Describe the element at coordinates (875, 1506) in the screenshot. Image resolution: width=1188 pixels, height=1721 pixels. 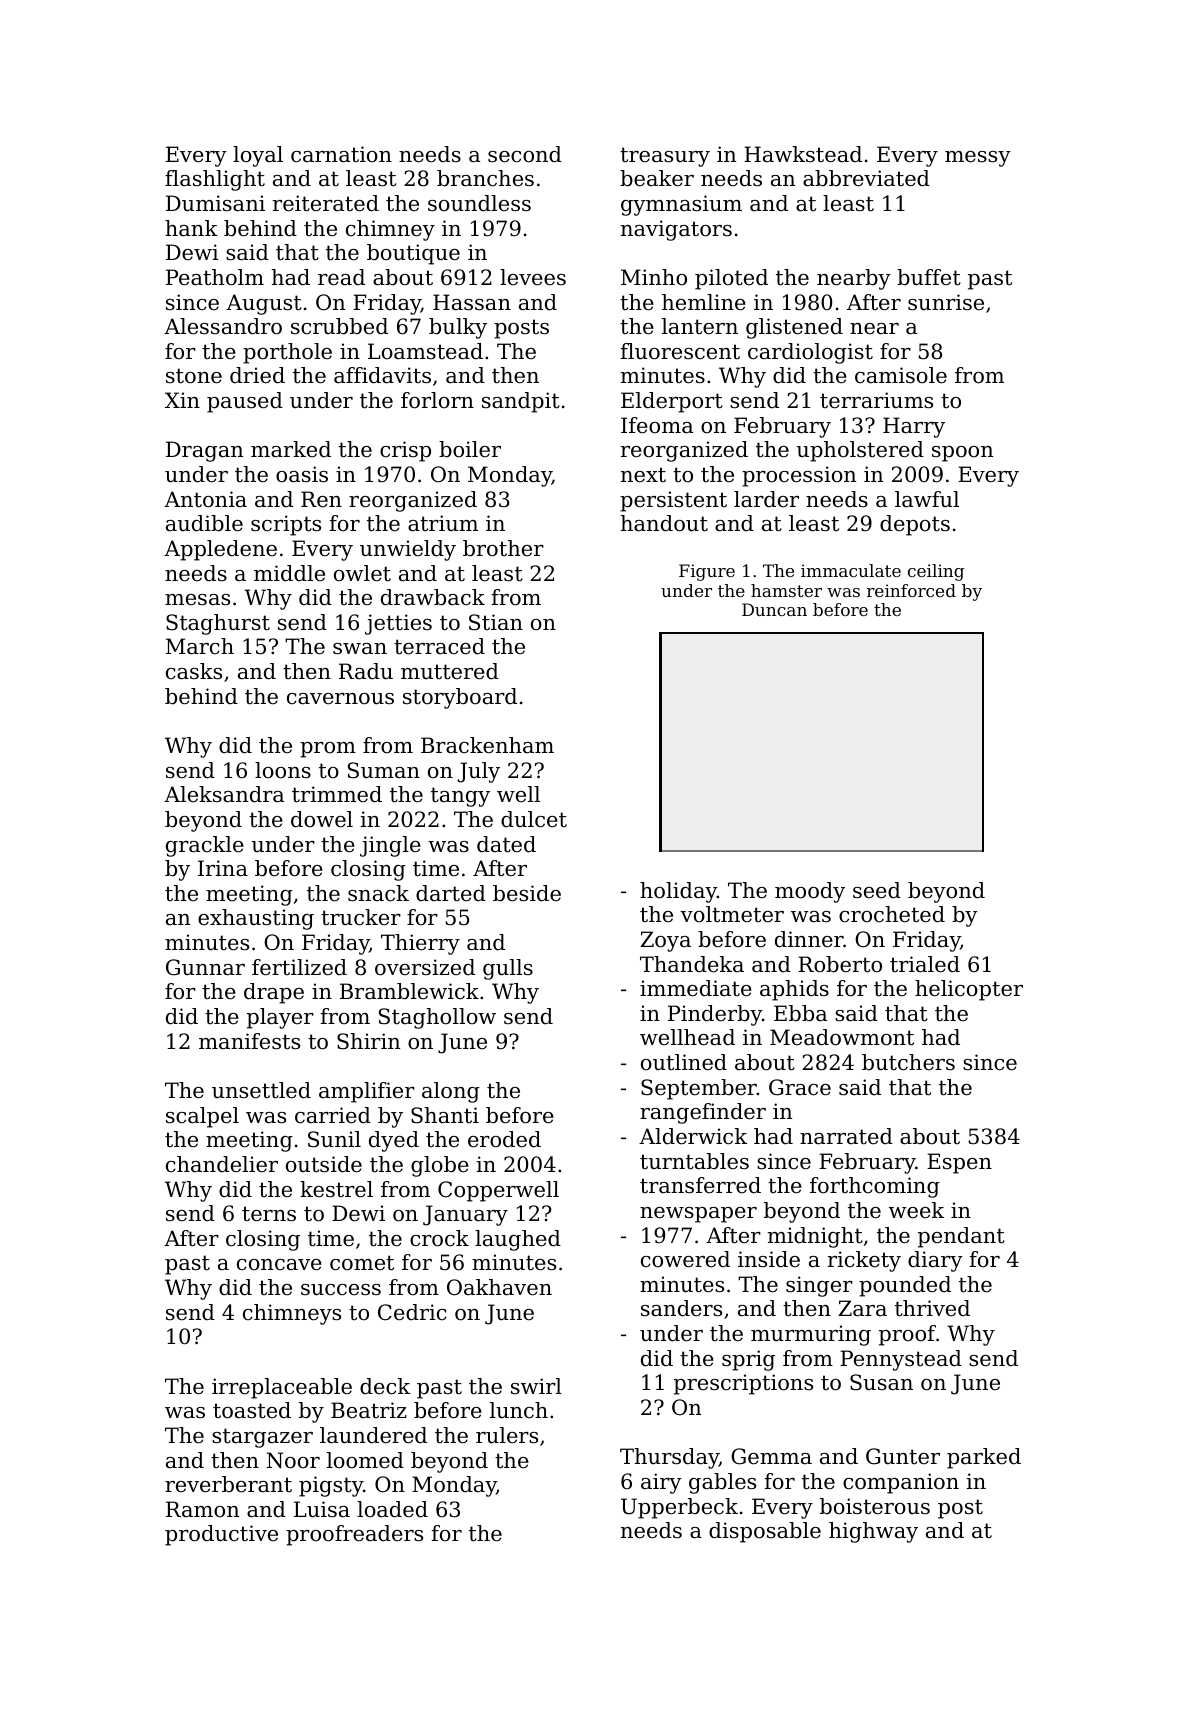
I see `boisterous` at that location.
